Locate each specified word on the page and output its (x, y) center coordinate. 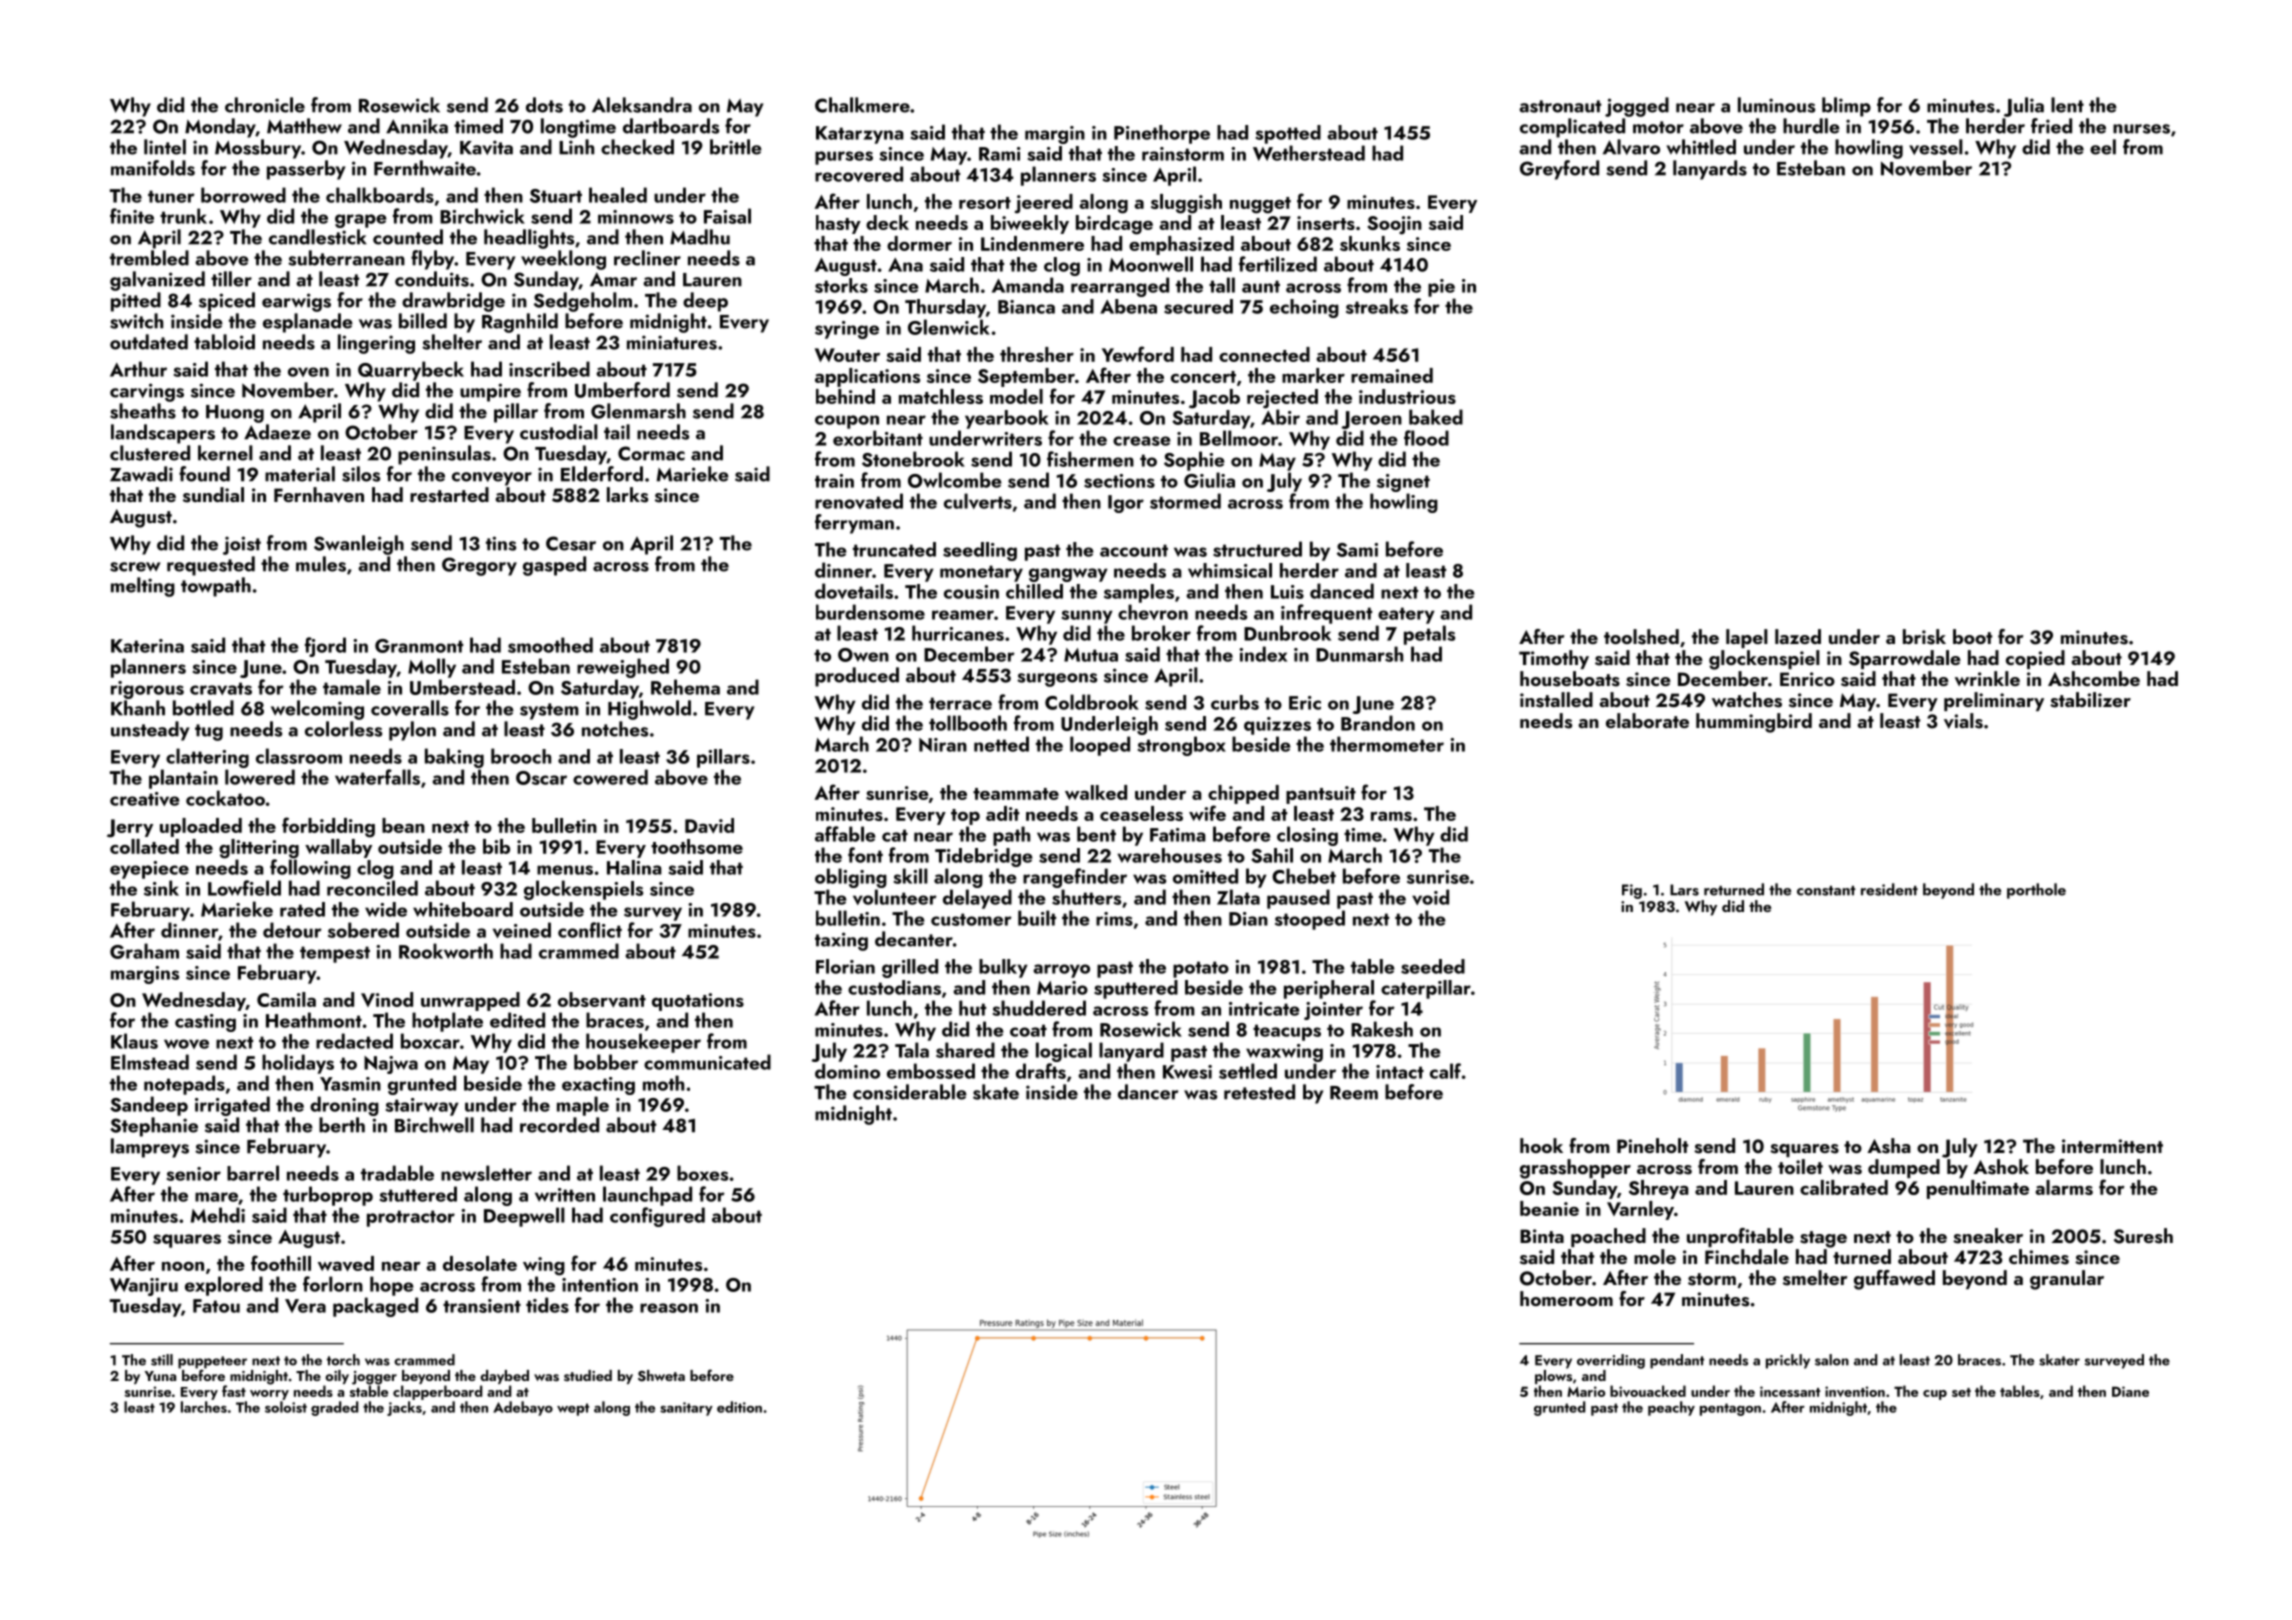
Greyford (1559, 170)
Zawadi (141, 474)
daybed (504, 1377)
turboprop (328, 1196)
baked (1436, 417)
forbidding (328, 827)
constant (1826, 891)
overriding (1611, 1361)
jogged (1637, 107)
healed (618, 195)
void (1430, 897)
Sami (1357, 550)
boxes (702, 1173)
